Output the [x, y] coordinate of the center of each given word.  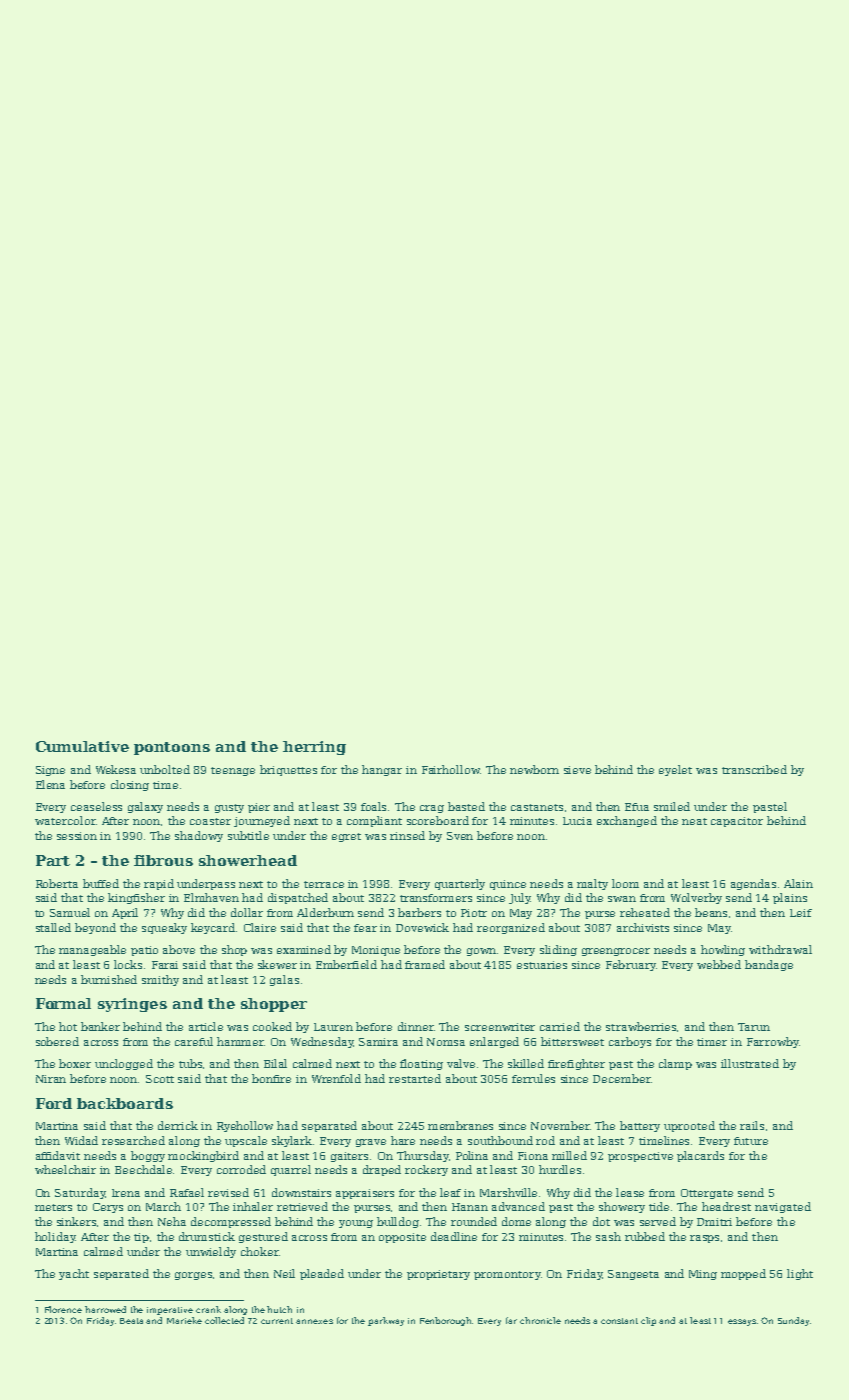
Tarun [754, 1027]
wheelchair [65, 1169]
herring [314, 748]
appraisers [365, 1194]
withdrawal [780, 949]
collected [224, 1320]
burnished [109, 979]
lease [630, 1192]
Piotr [474, 913]
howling [723, 950]
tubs [190, 1063]
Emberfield [346, 964]
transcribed [754, 769]
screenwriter [500, 1027]
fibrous [163, 860]
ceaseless [96, 806]
